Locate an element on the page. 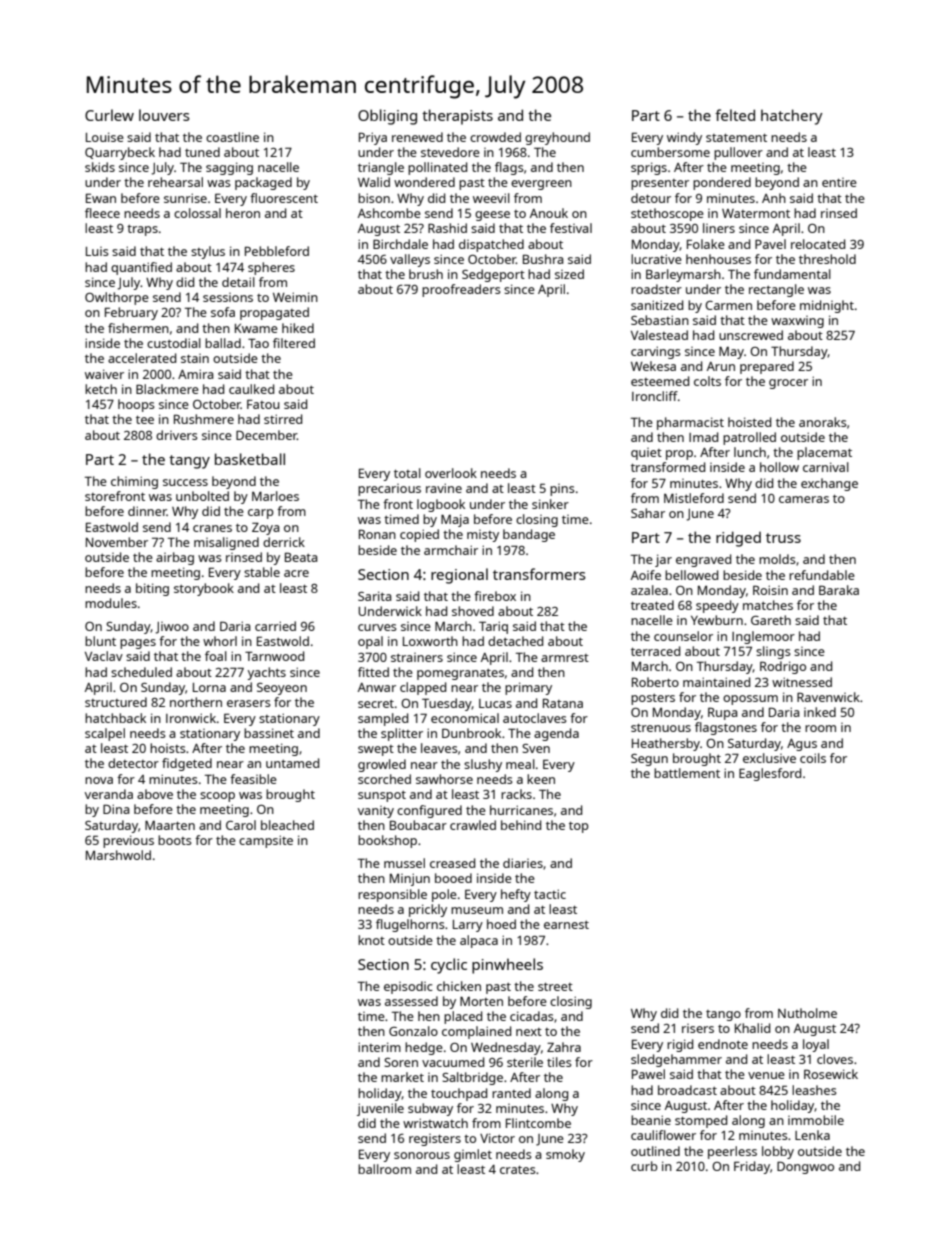 The image size is (952, 1233). hatchery is located at coordinates (792, 117).
